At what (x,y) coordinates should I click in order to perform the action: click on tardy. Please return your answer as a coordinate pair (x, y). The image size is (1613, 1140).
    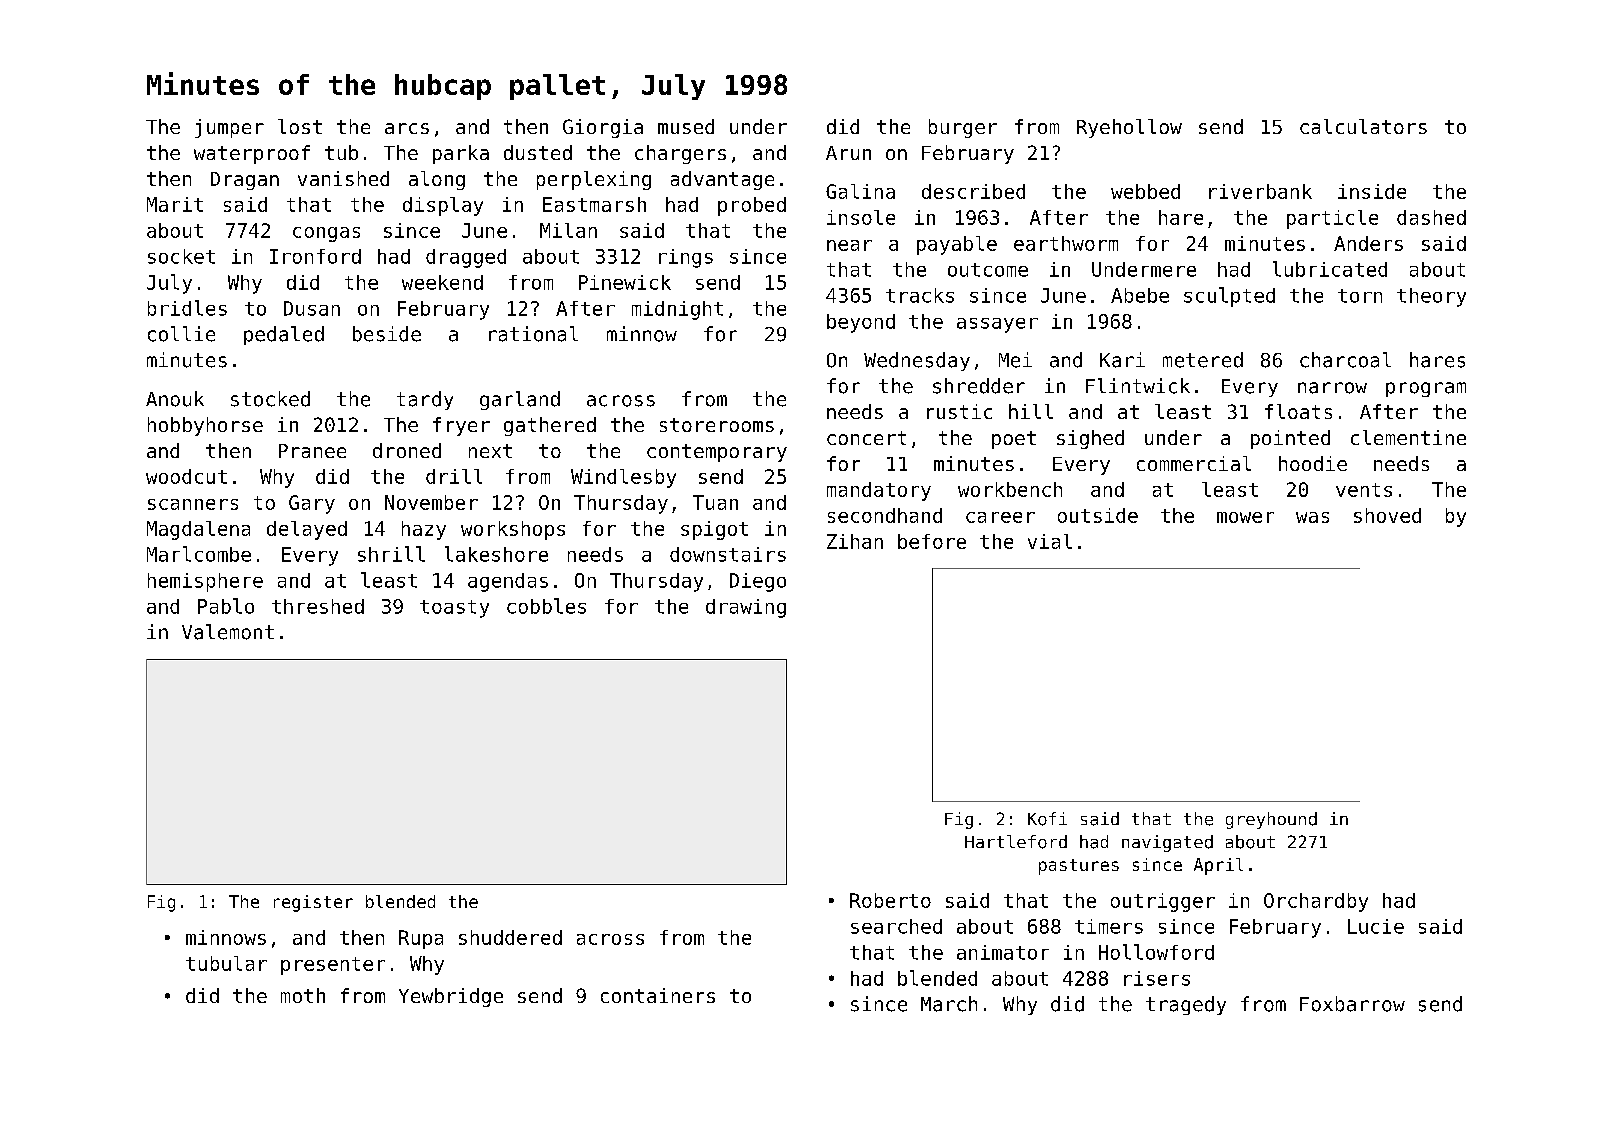
    Looking at the image, I should click on (425, 400).
